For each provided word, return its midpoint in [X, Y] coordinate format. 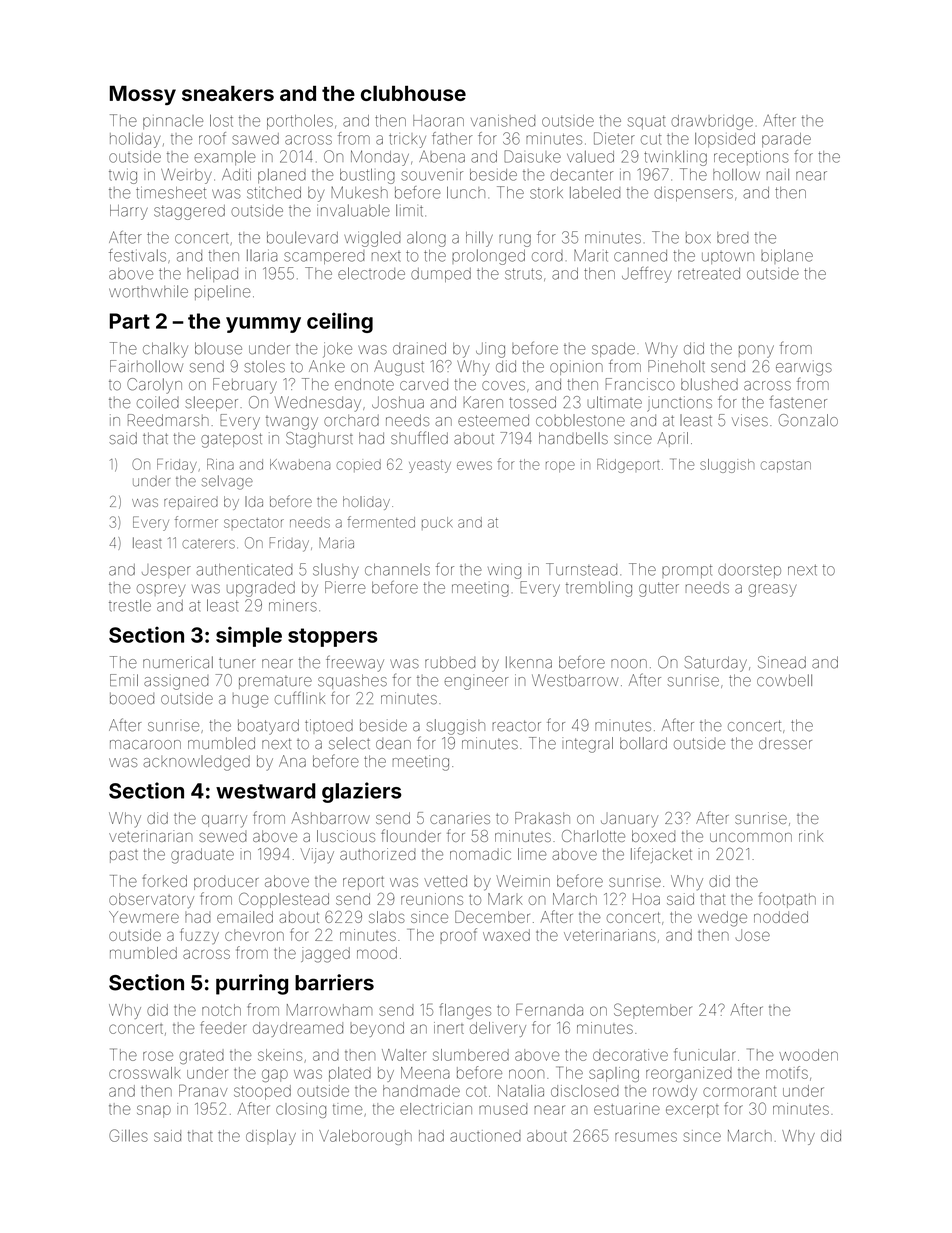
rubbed [450, 662]
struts [523, 274]
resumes [646, 1137]
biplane [787, 256]
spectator [254, 523]
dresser [785, 744]
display [271, 1137]
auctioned [485, 1136]
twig [123, 177]
